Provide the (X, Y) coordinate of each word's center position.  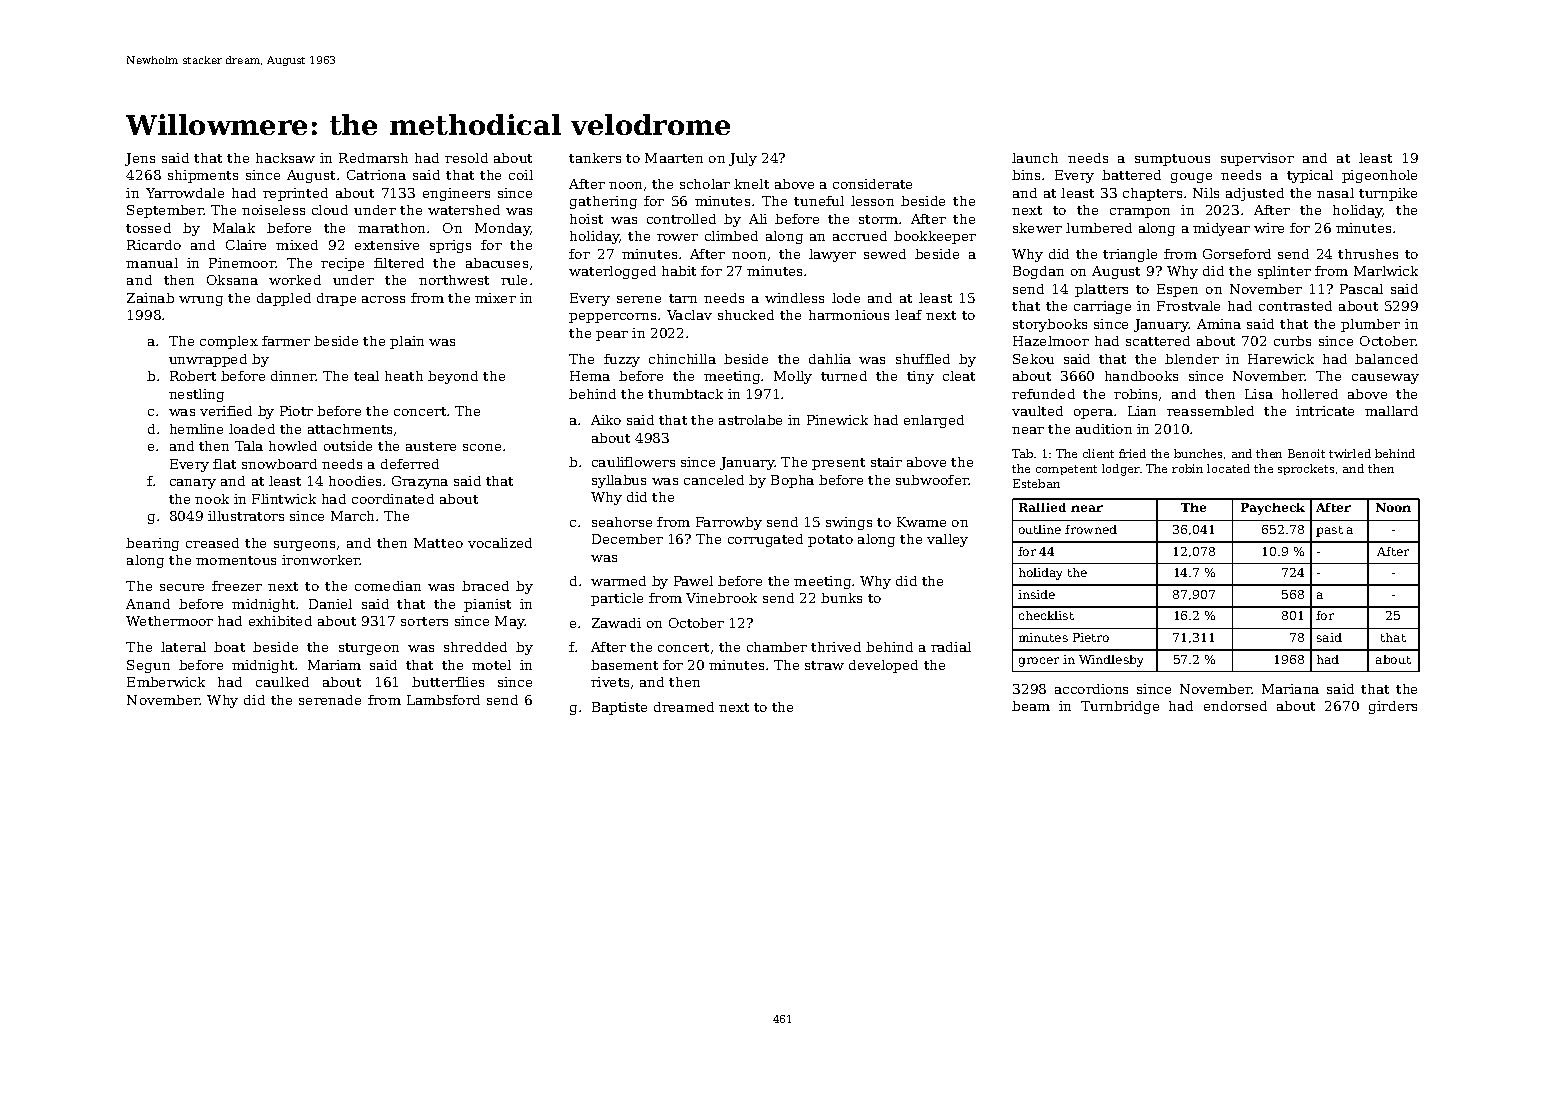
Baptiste (619, 708)
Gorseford (1237, 254)
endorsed (1235, 706)
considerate (872, 184)
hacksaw (285, 158)
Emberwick (166, 682)
